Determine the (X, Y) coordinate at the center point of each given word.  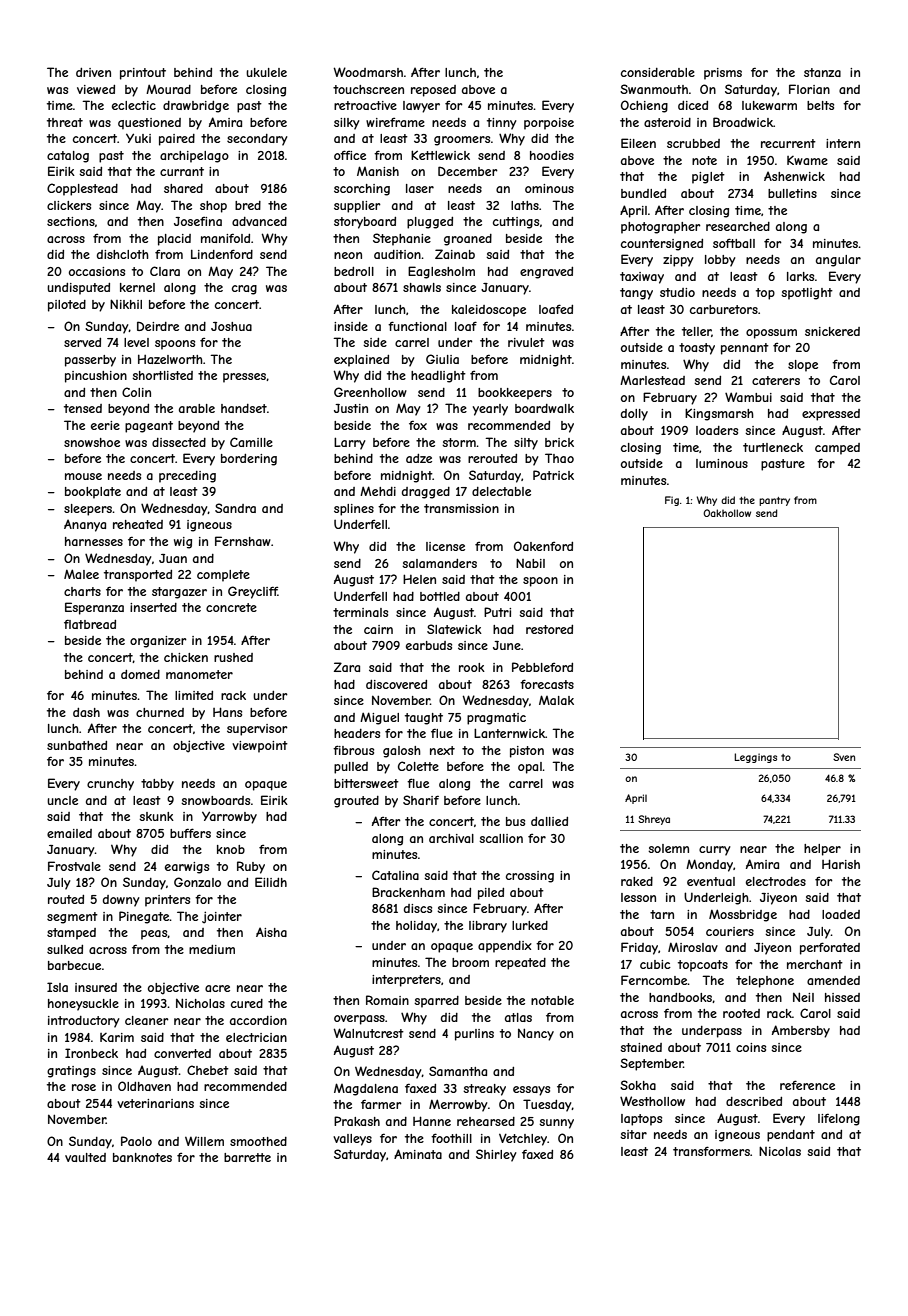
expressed (831, 415)
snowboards (215, 800)
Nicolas (780, 1151)
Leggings (755, 758)
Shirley (496, 1155)
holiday (416, 927)
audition (397, 254)
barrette (247, 1157)
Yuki (138, 138)
